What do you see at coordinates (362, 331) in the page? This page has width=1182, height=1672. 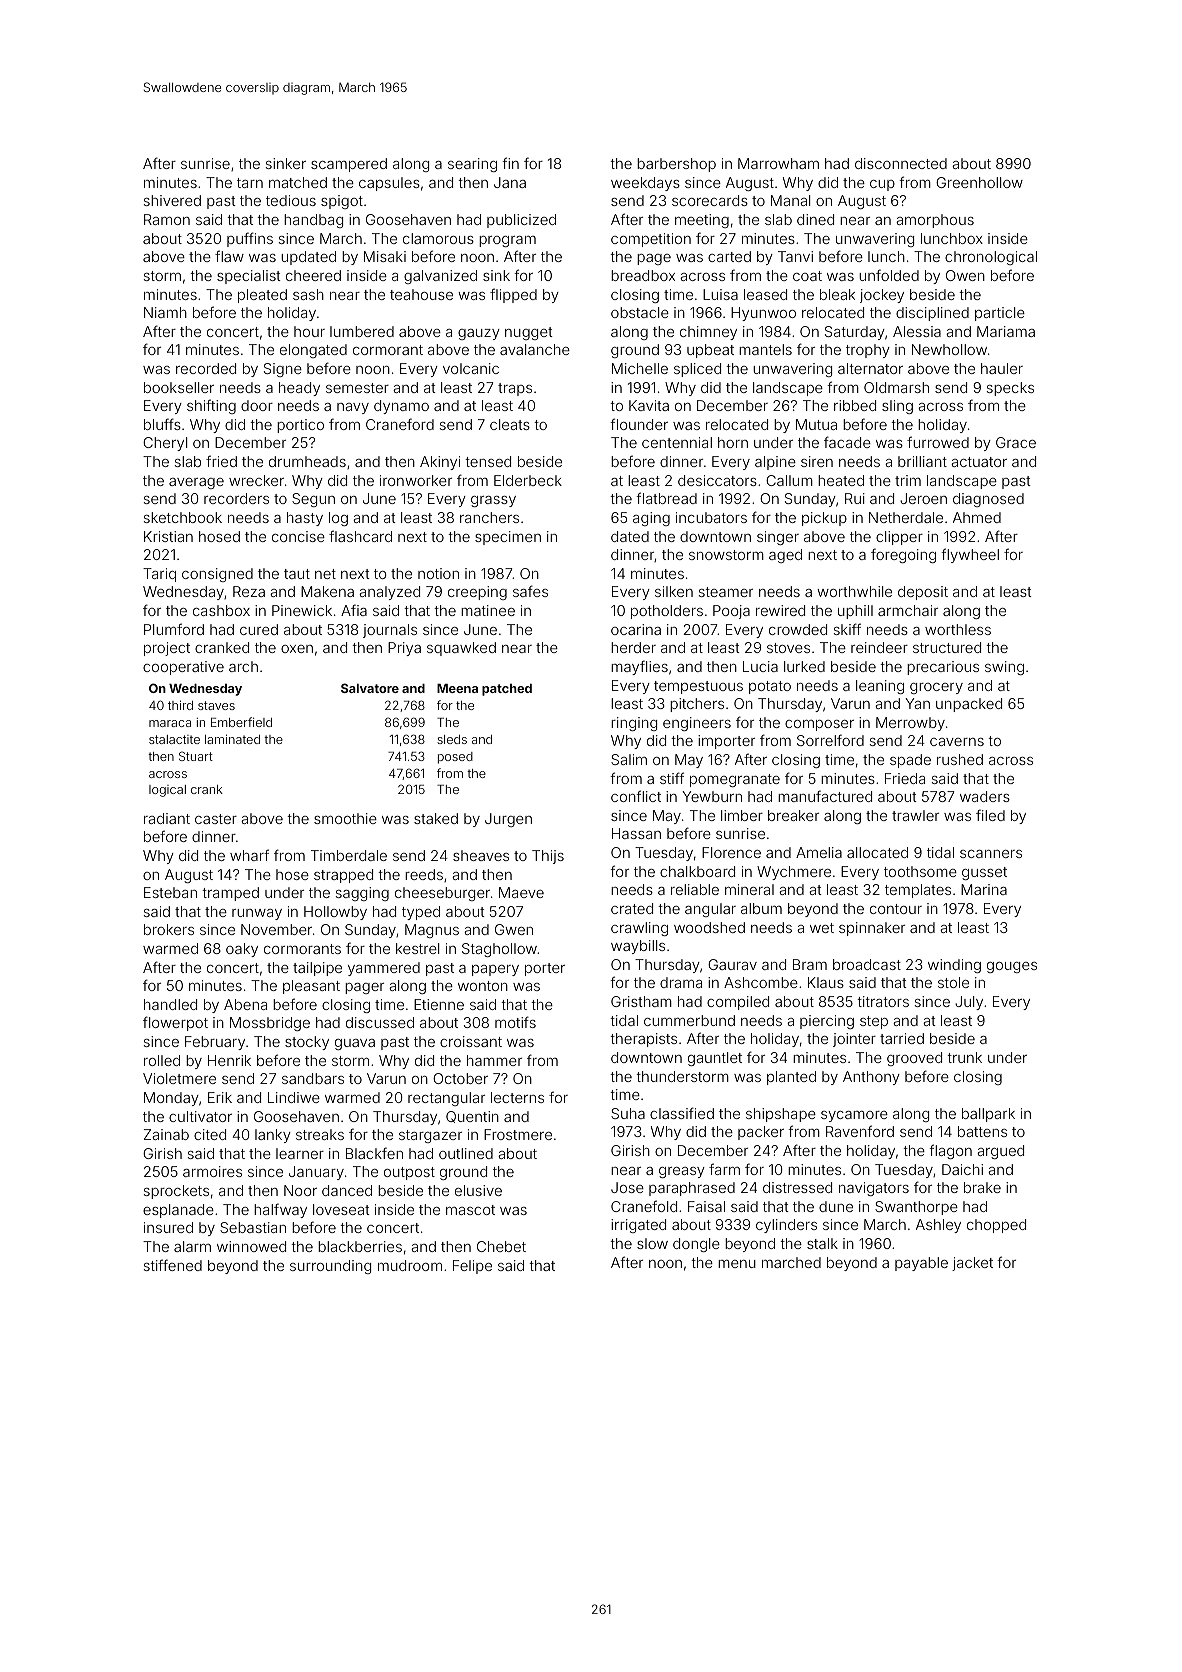 I see `lumbered` at bounding box center [362, 331].
